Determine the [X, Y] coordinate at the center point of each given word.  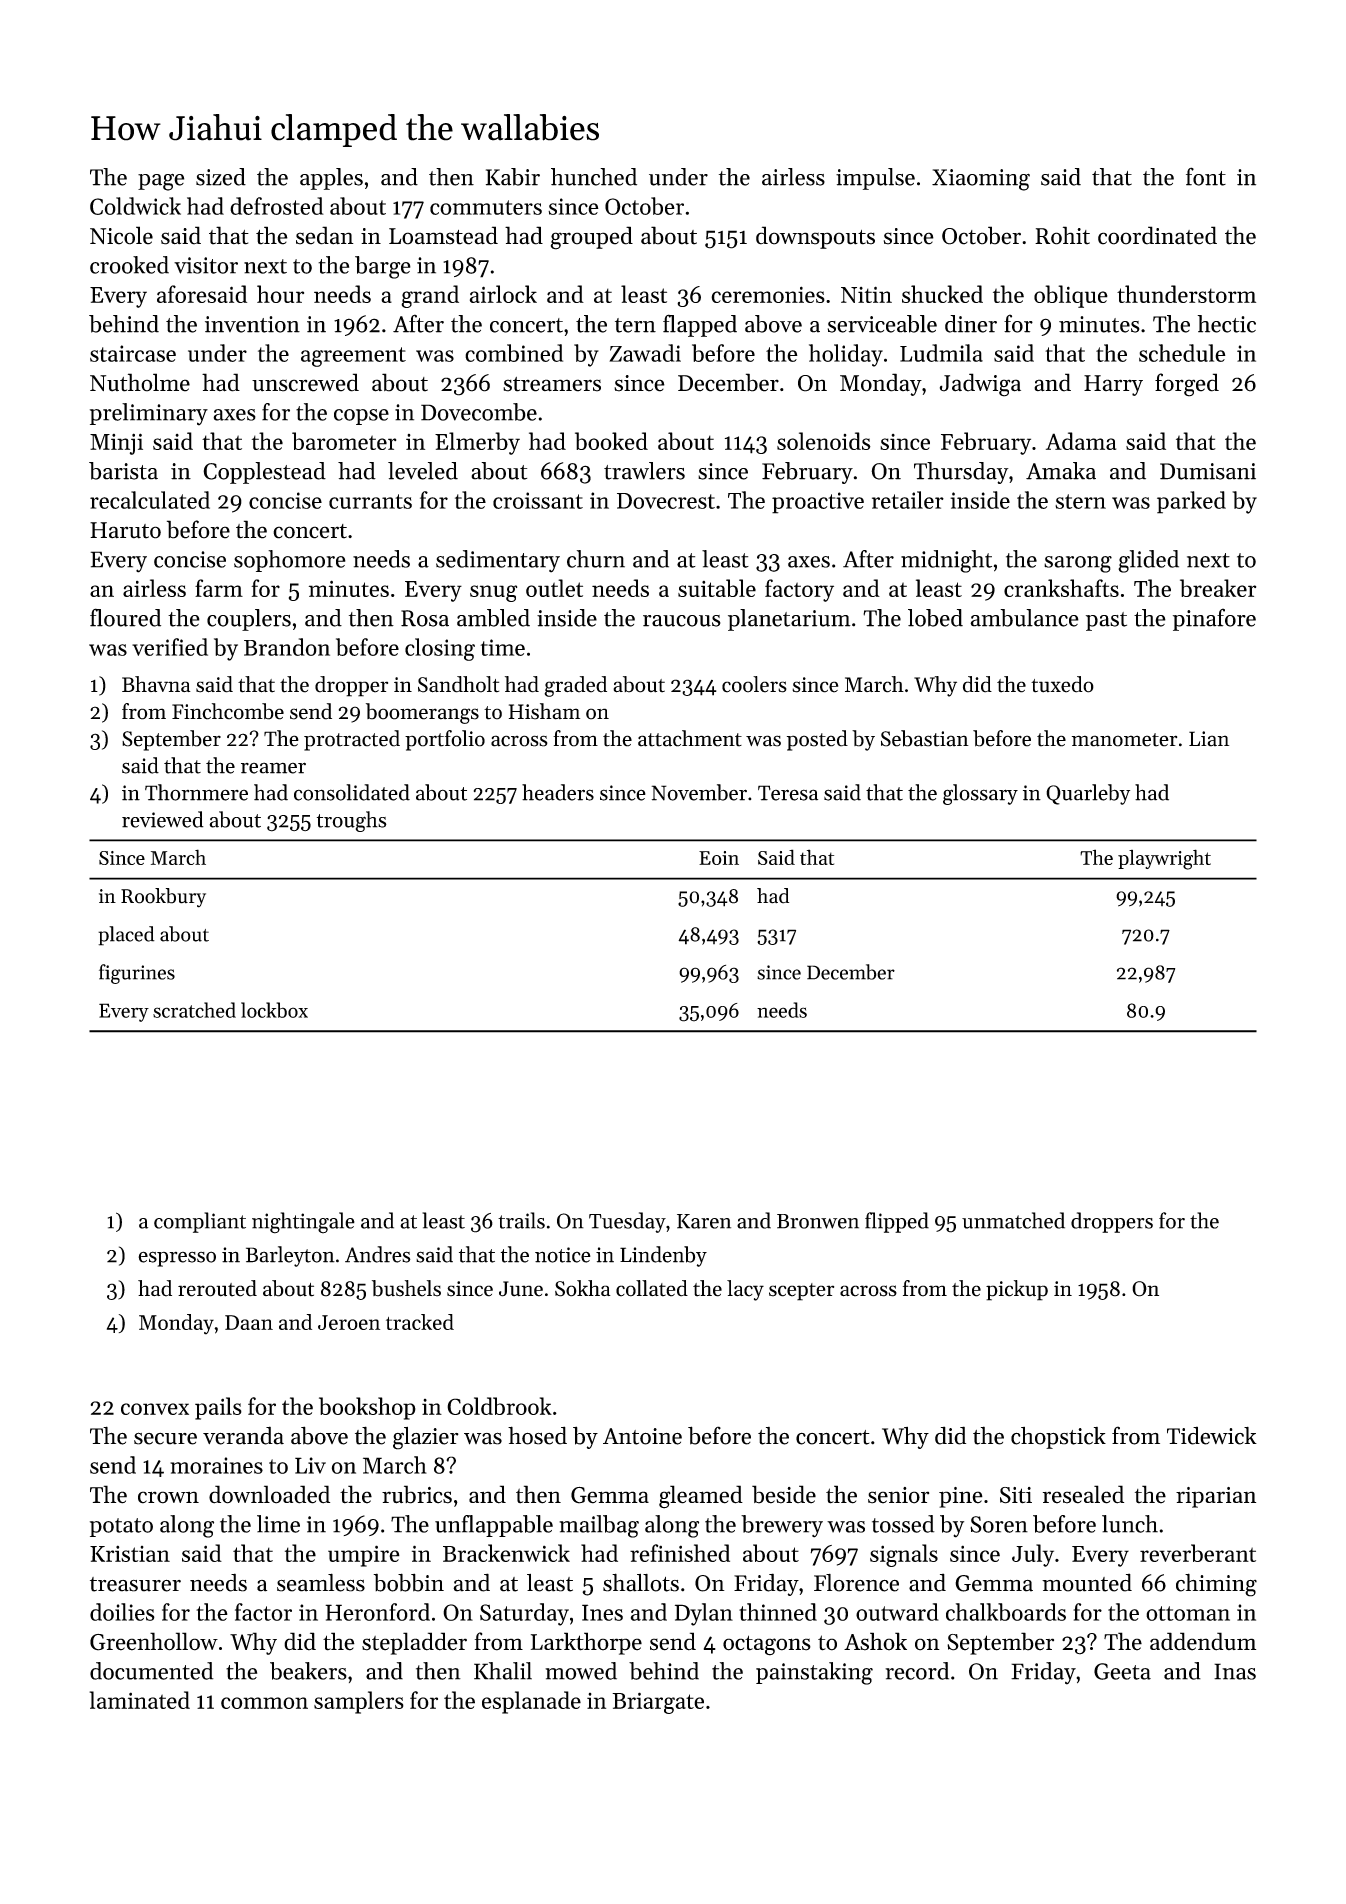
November [699, 792]
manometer [1124, 740]
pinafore [1214, 619]
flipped [897, 1222]
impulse [875, 179]
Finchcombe [228, 711]
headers [558, 792]
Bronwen [818, 1221]
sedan [325, 235]
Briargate [658, 1703]
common [264, 1703]
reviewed [163, 819]
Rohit [1062, 235]
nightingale [303, 1223]
